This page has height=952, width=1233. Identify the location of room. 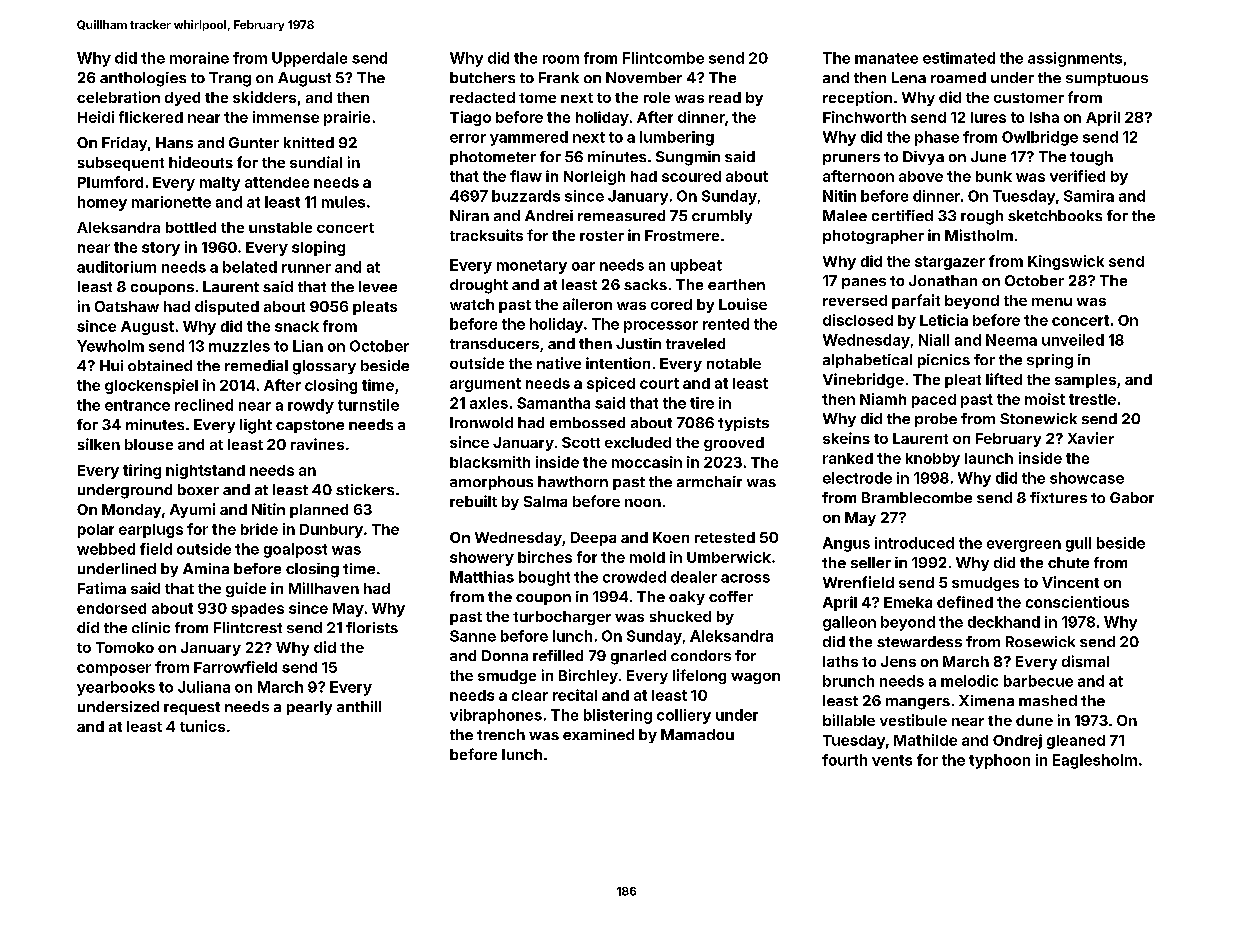
(561, 59).
